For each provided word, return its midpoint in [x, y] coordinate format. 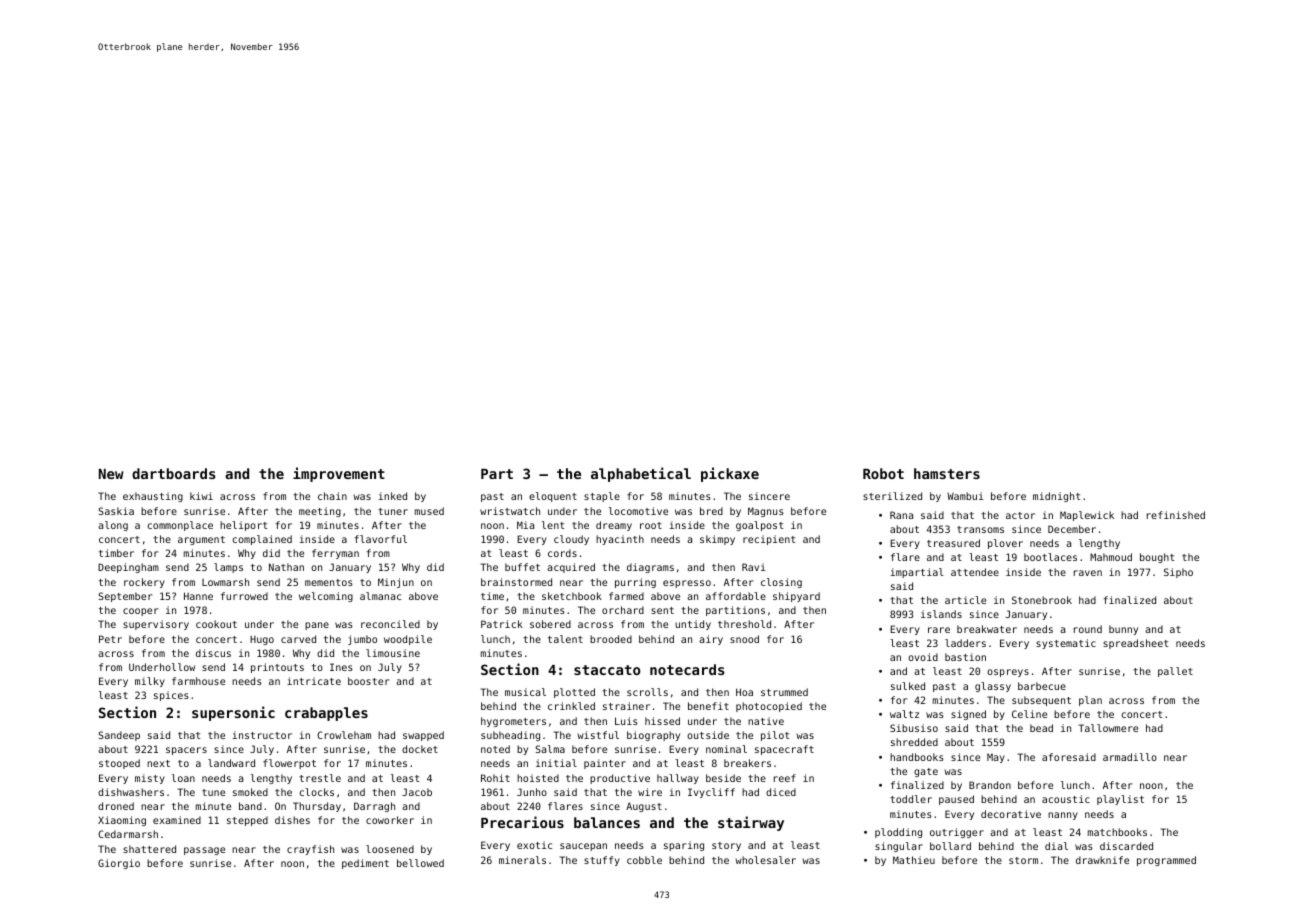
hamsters [947, 473]
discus [213, 653]
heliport [243, 526]
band [250, 806]
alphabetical [641, 474]
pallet [1175, 672]
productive [620, 779]
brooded [611, 639]
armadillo [1130, 757]
